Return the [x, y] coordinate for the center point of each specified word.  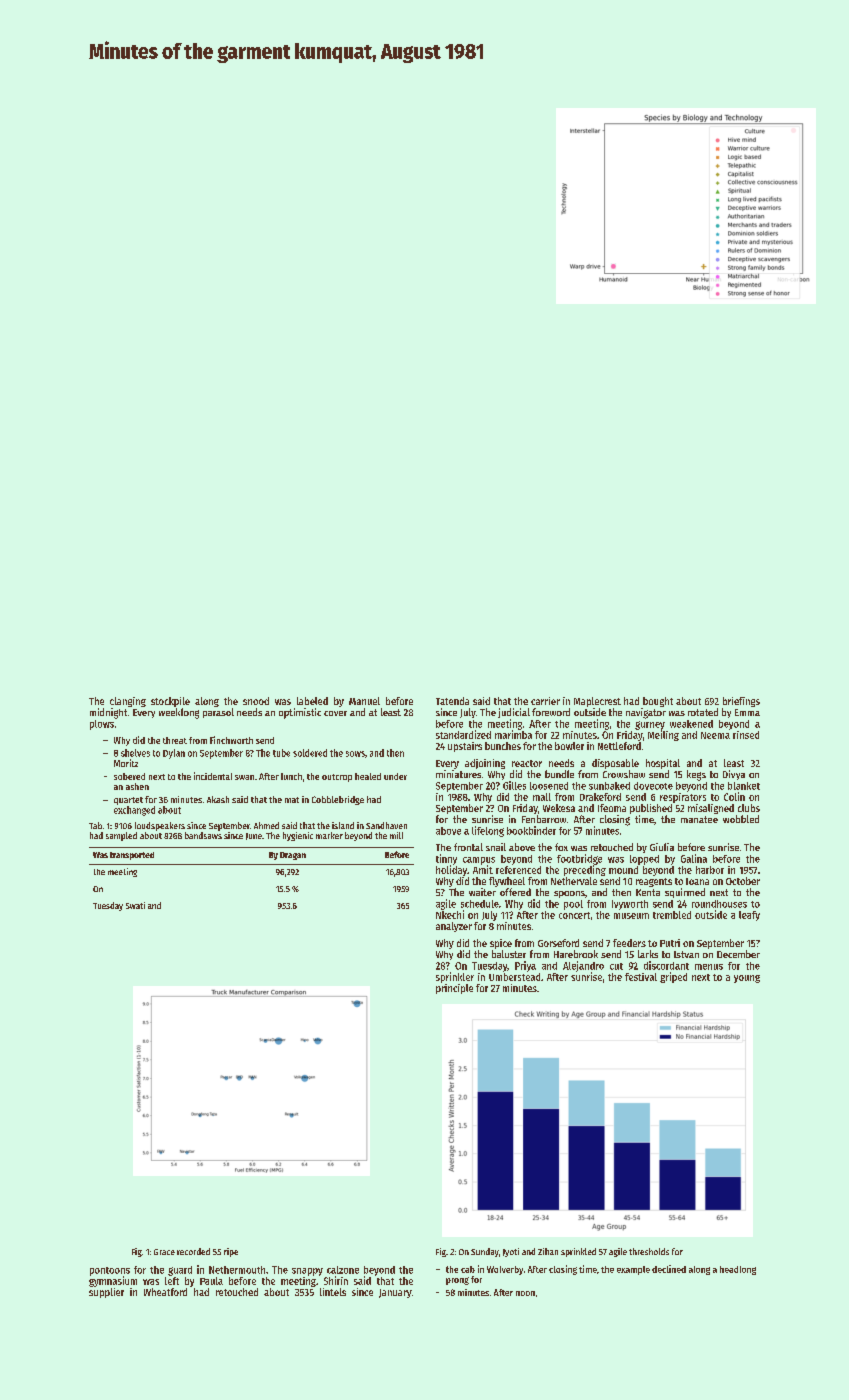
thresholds [649, 1251]
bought [658, 702]
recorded [193, 1251]
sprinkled [578, 1252]
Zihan [548, 1251]
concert [574, 915]
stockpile [170, 702]
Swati [135, 905]
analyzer [454, 927]
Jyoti [511, 1252]
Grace [164, 1252]
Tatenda [452, 701]
